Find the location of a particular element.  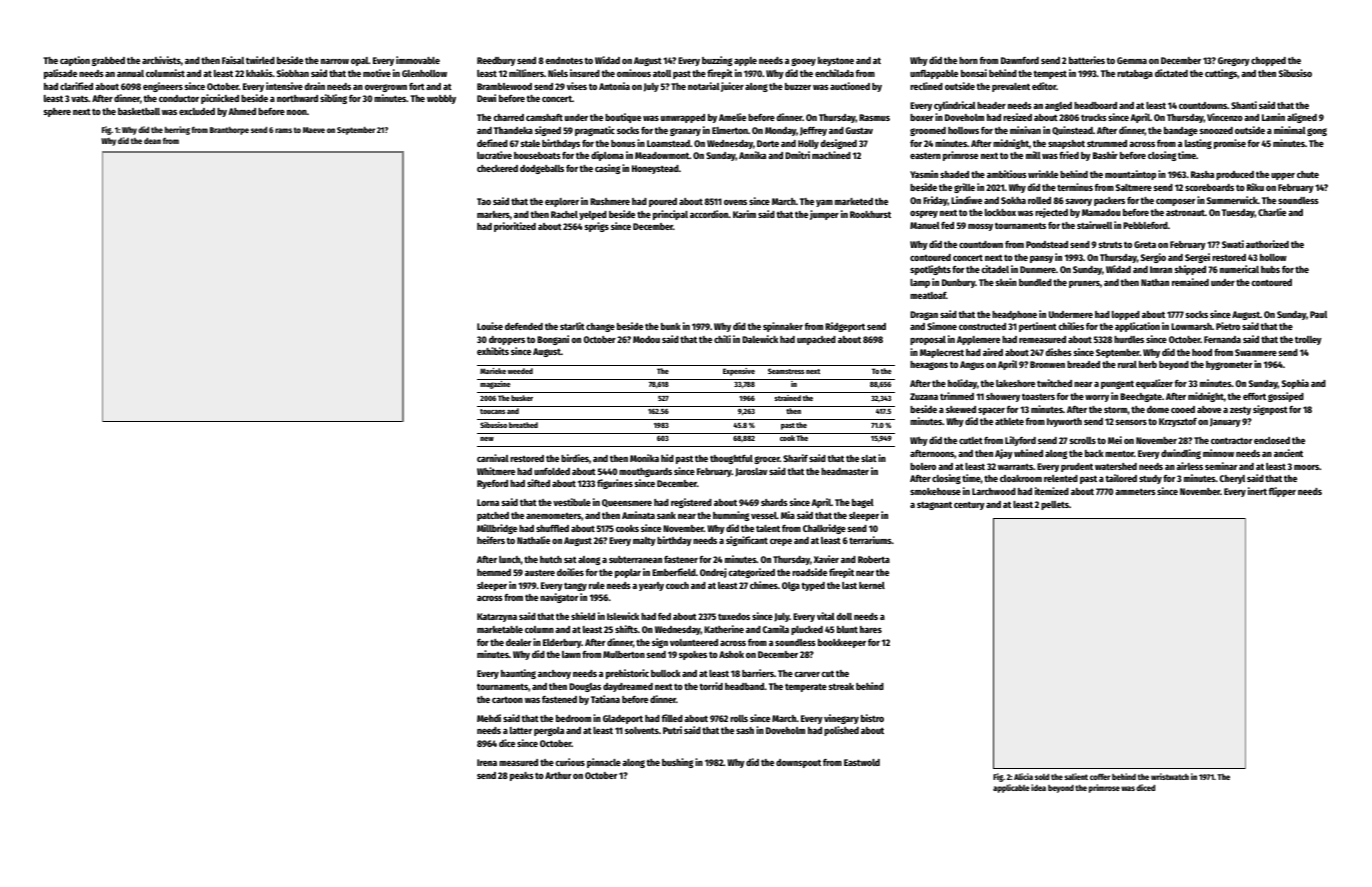

snapshot is located at coordinates (1066, 144).
